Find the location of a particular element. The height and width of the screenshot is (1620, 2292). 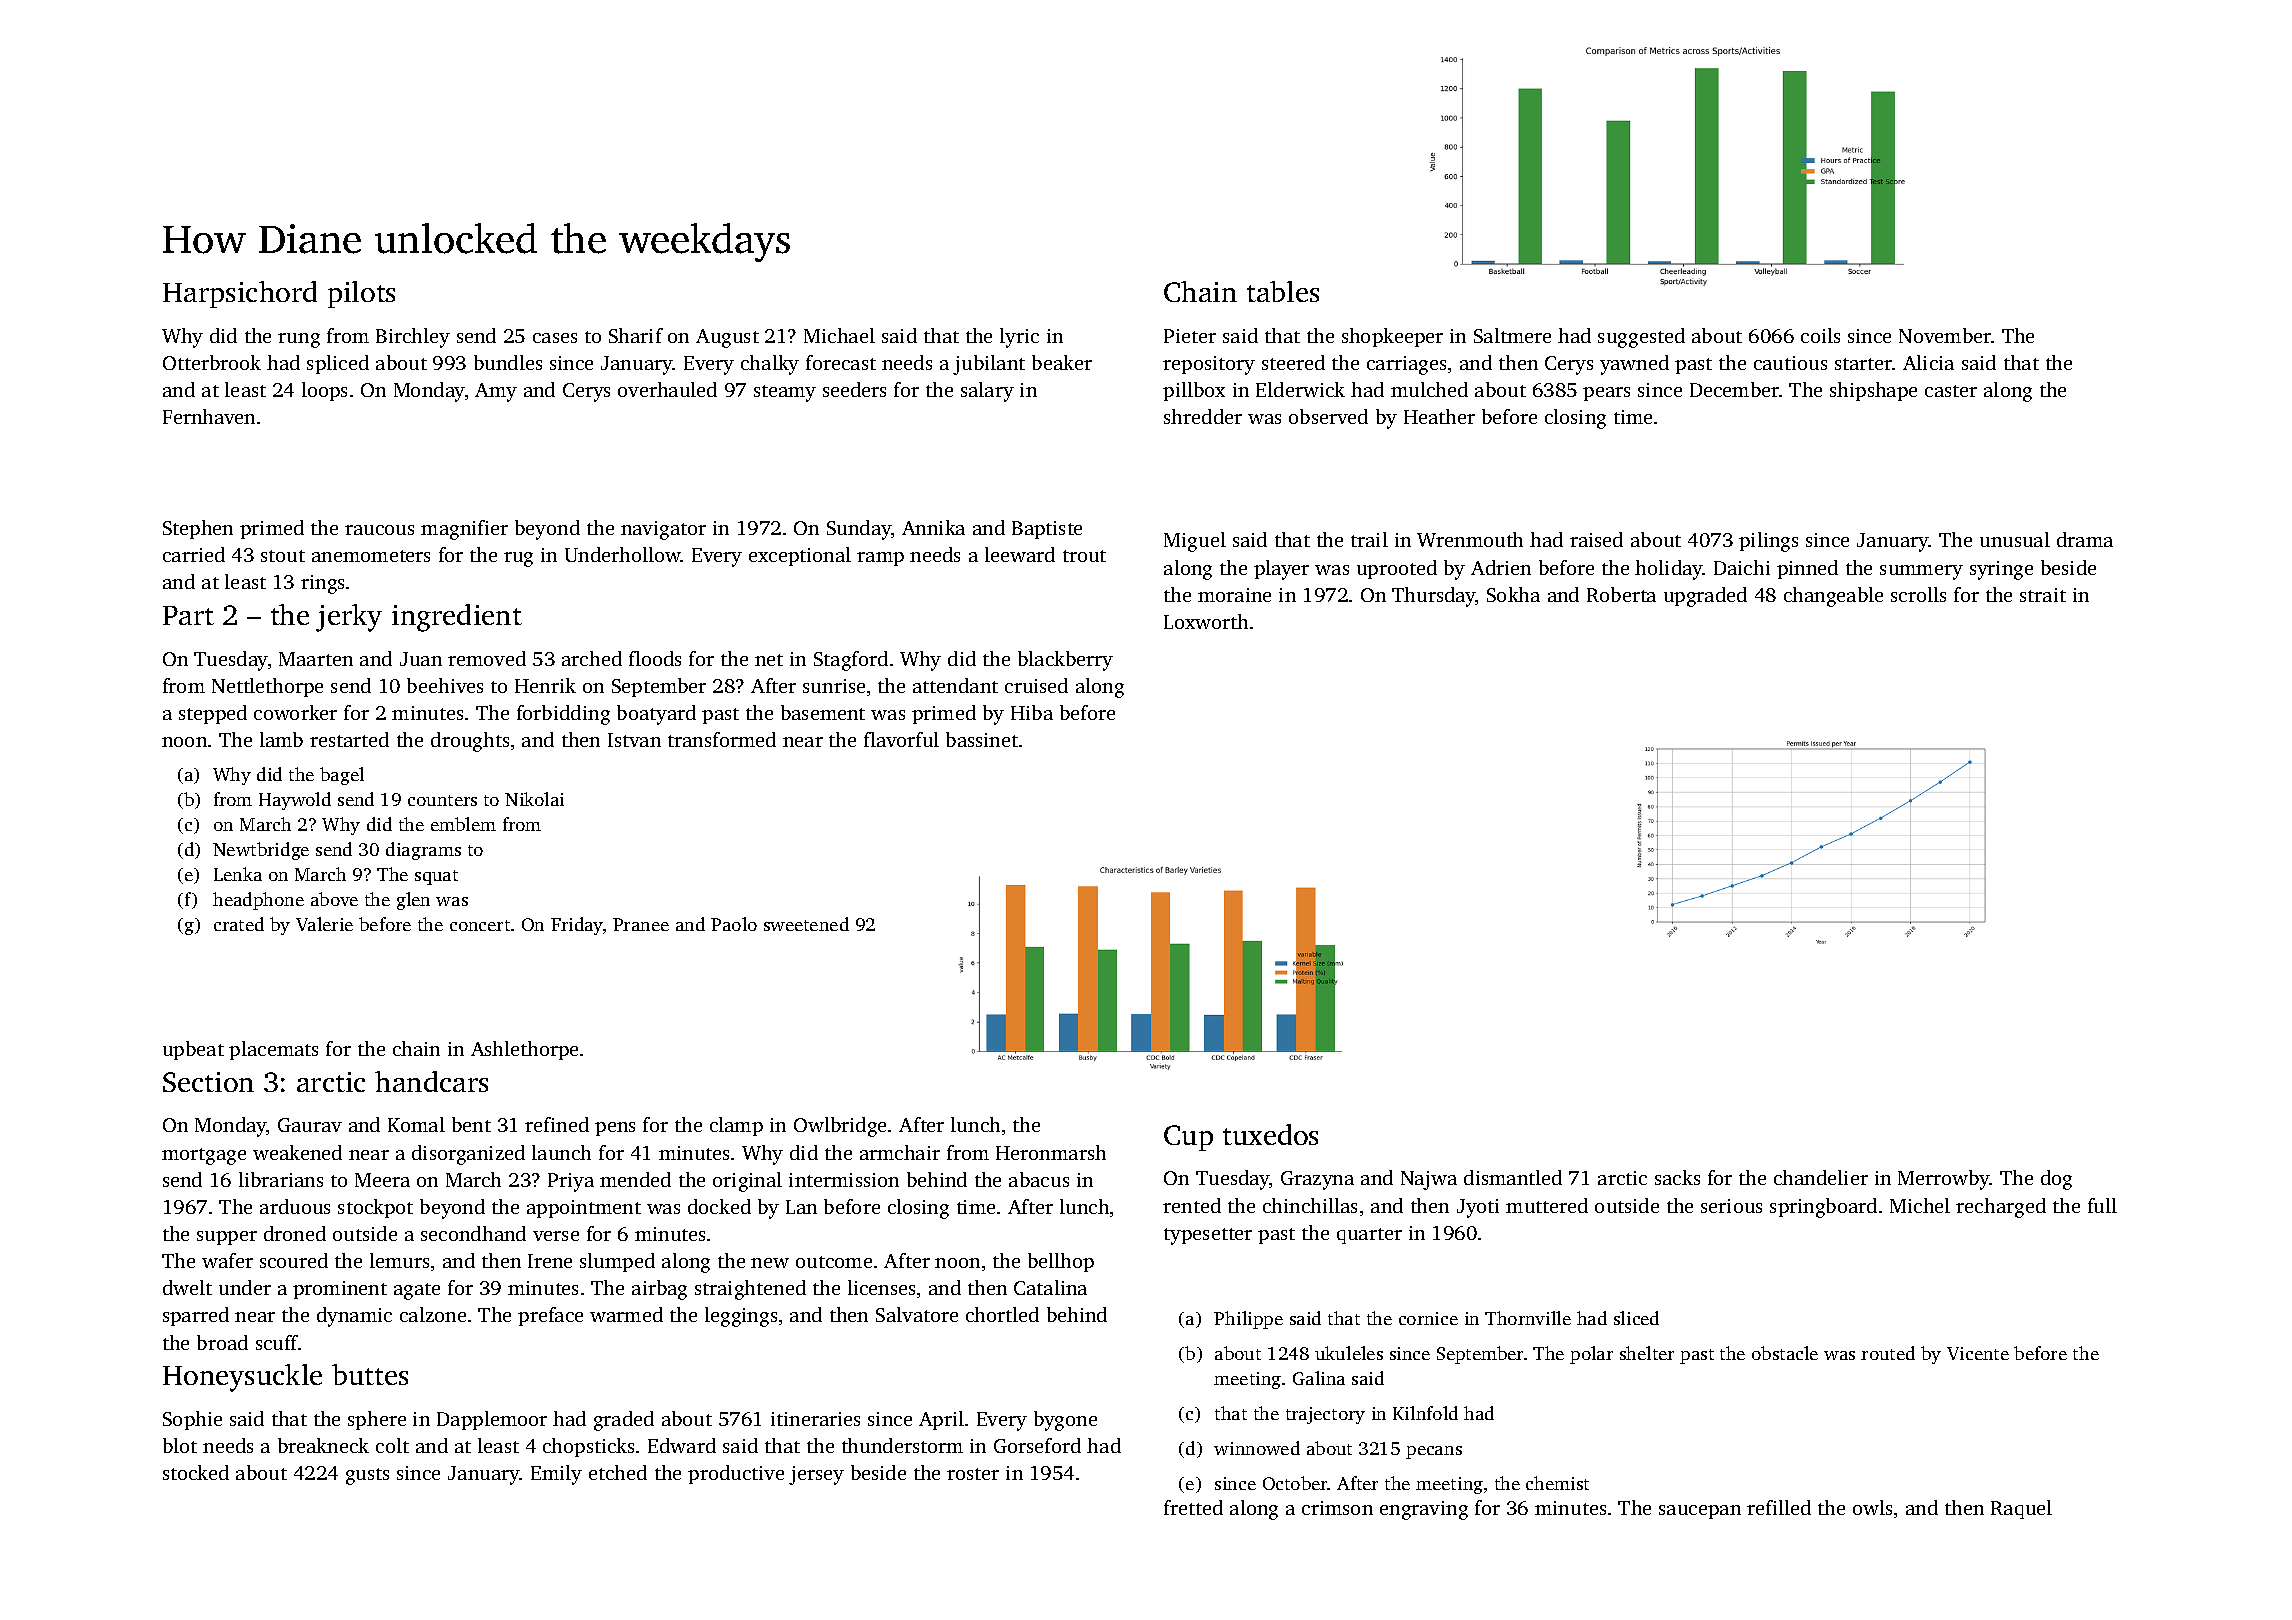

bellhop is located at coordinates (1061, 1262).
